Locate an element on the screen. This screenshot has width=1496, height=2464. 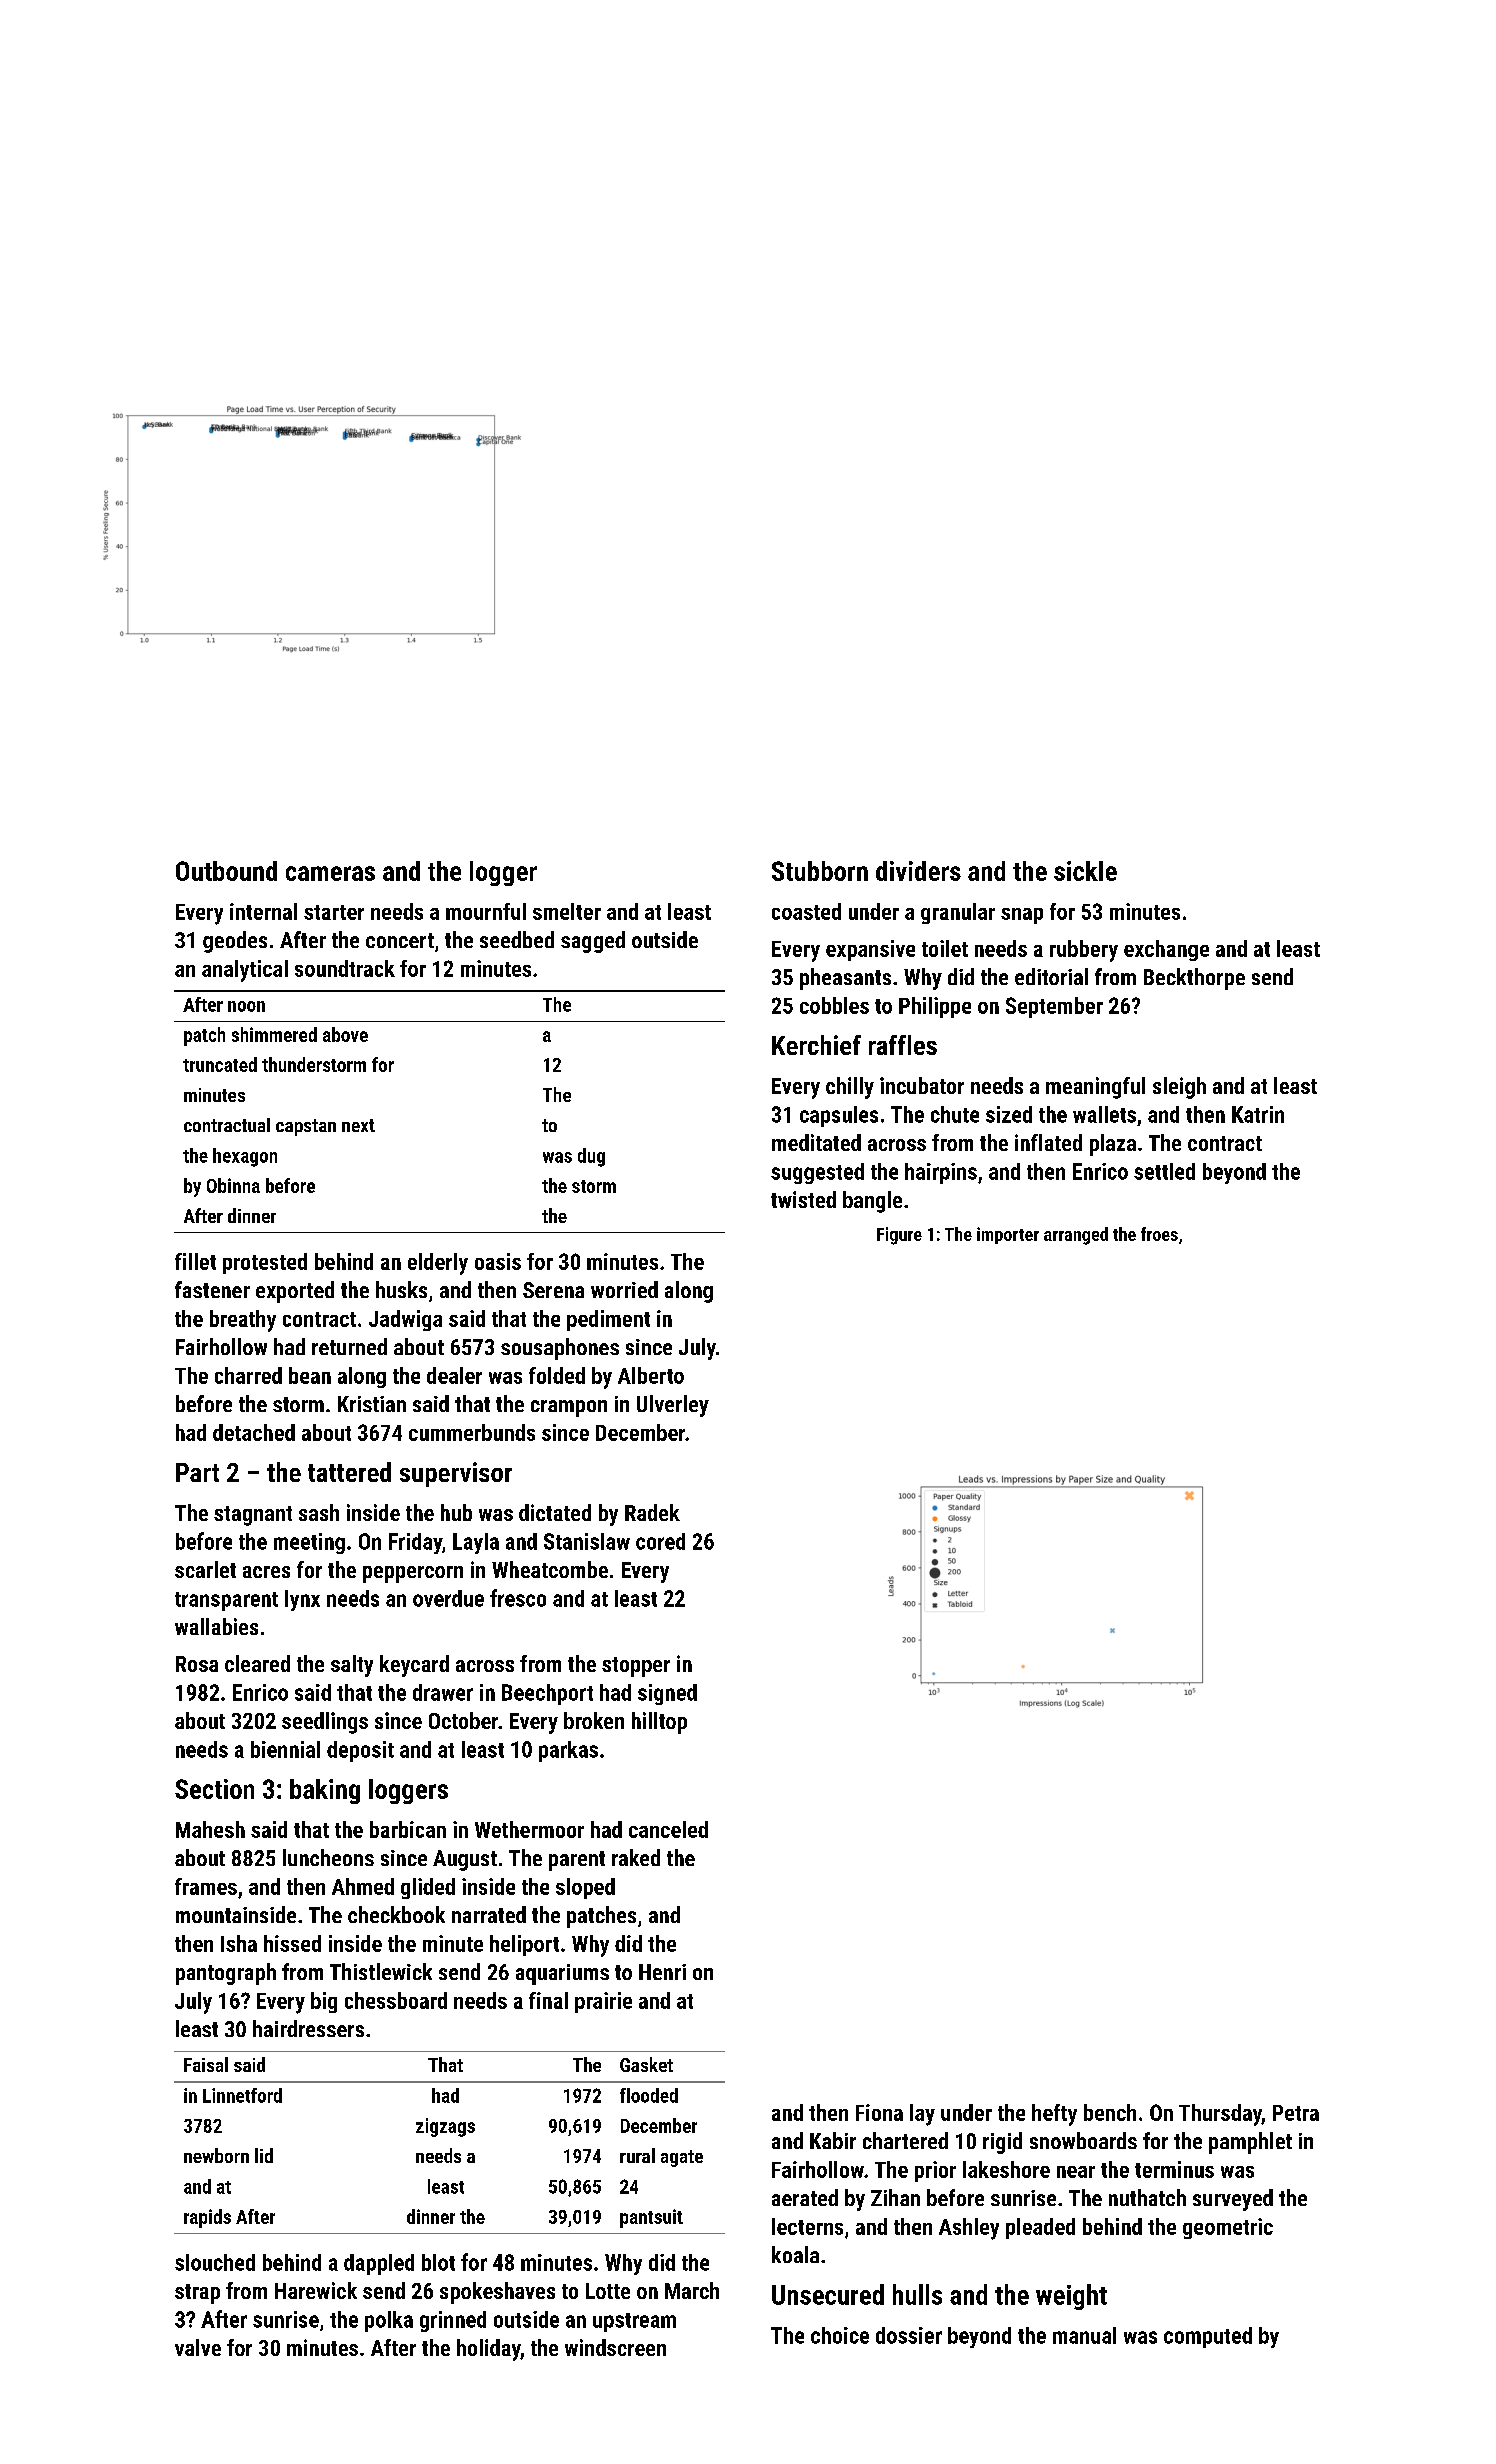
Henri is located at coordinates (662, 1972).
